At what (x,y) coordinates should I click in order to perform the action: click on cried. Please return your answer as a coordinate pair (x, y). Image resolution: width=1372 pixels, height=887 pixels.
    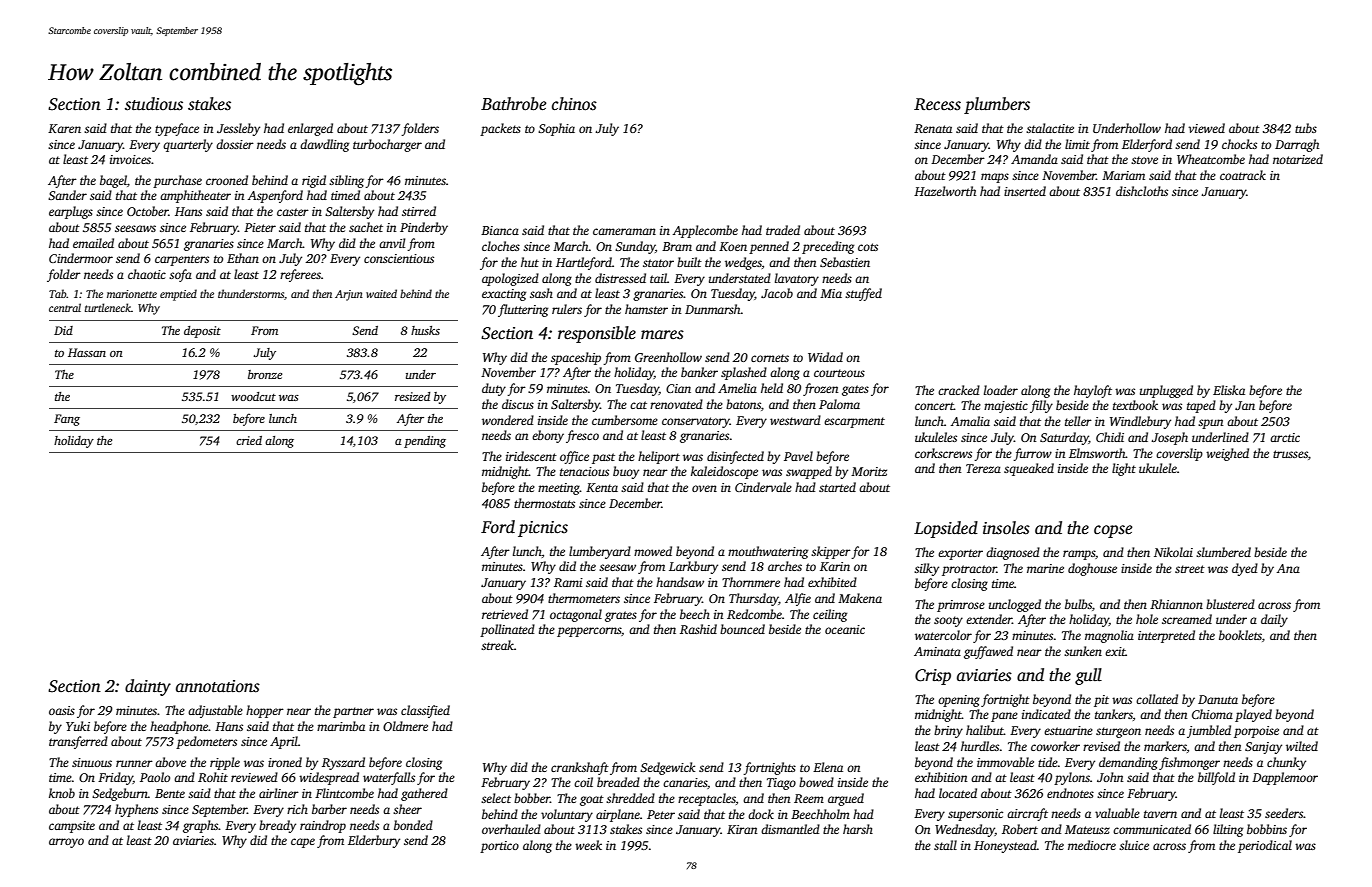
    Looking at the image, I should click on (249, 440).
